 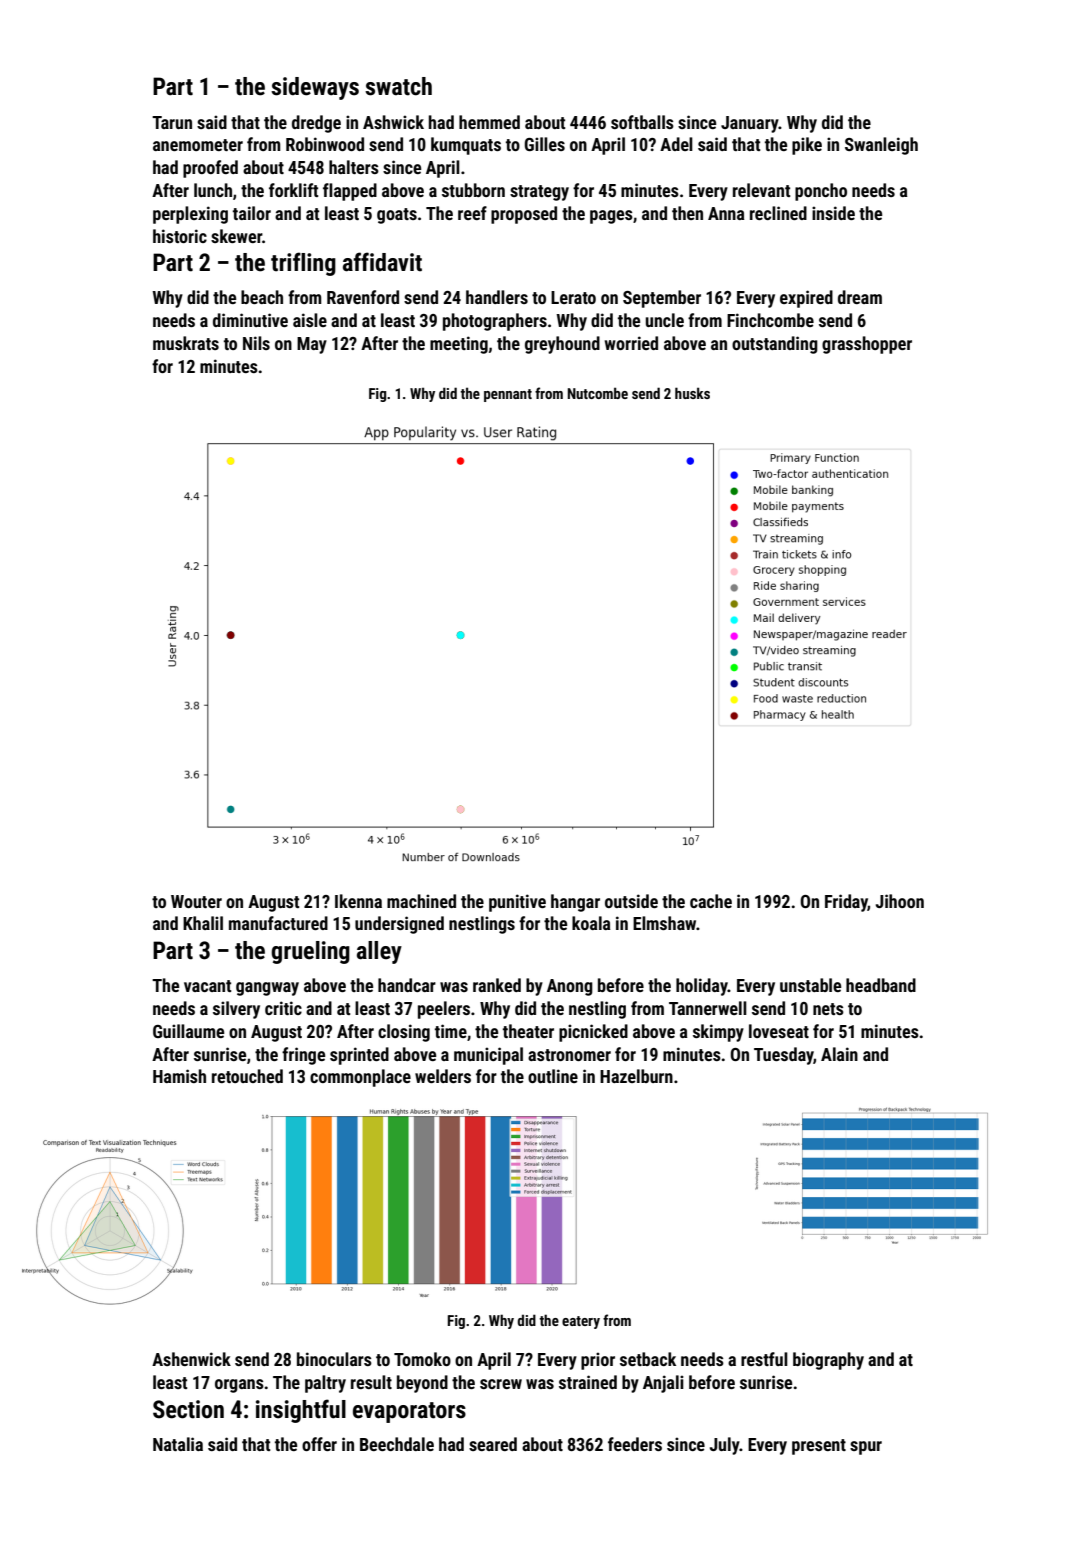 What do you see at coordinates (315, 88) in the document?
I see `sideways` at bounding box center [315, 88].
